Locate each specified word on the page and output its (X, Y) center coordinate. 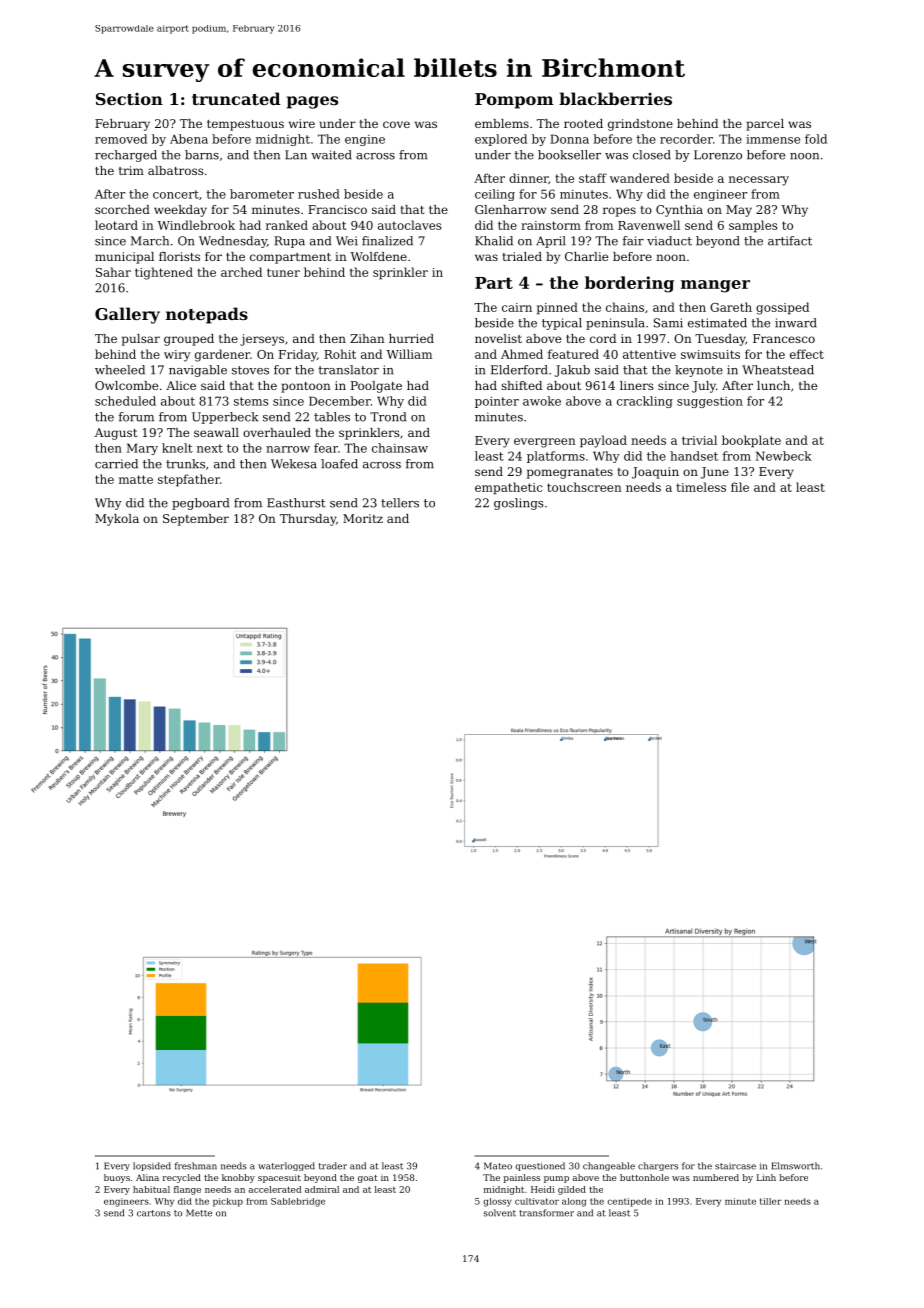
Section (129, 99)
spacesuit (279, 1178)
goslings (519, 504)
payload (603, 441)
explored (501, 140)
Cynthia (679, 211)
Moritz (363, 518)
